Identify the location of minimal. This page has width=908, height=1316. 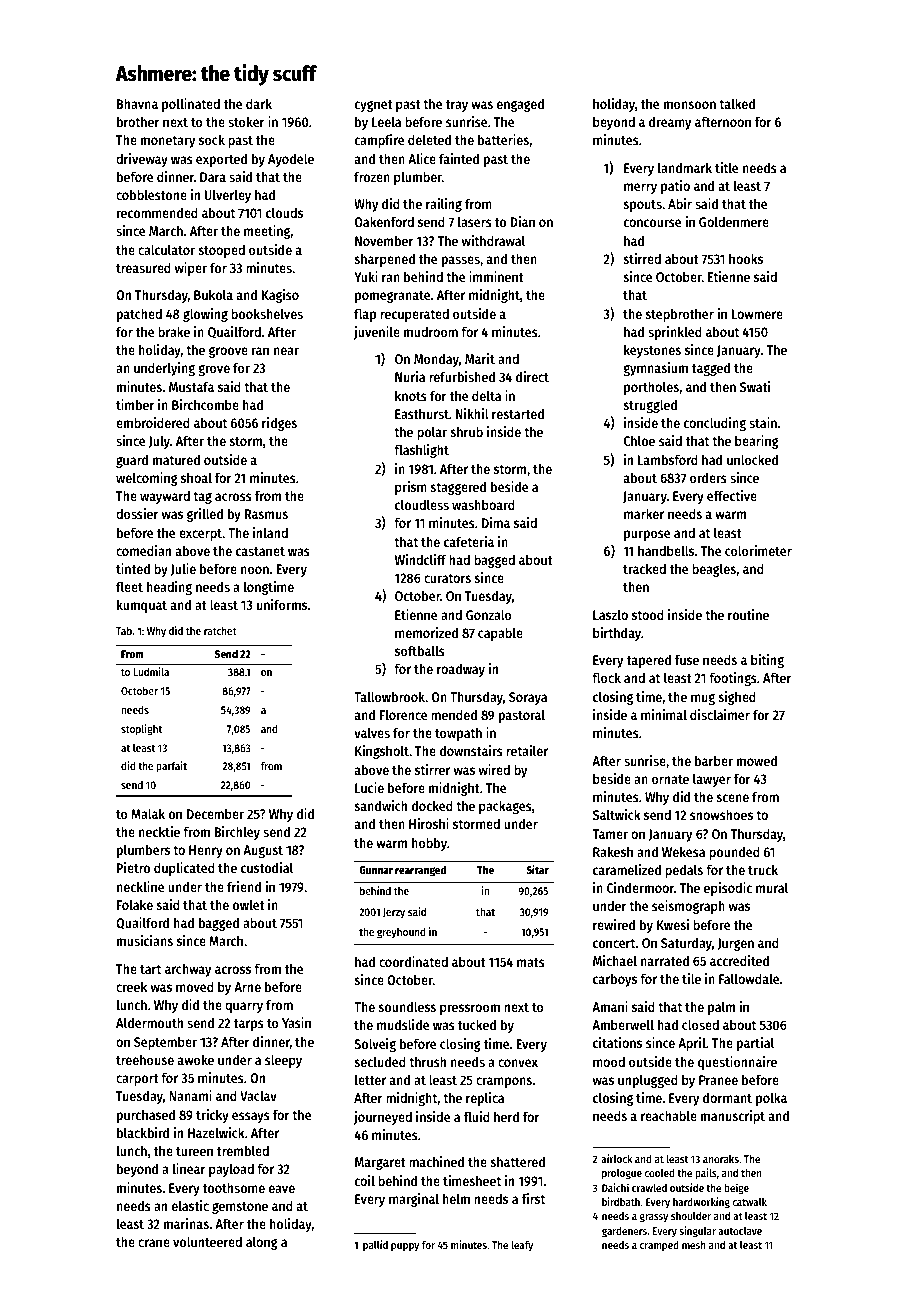
(664, 714).
